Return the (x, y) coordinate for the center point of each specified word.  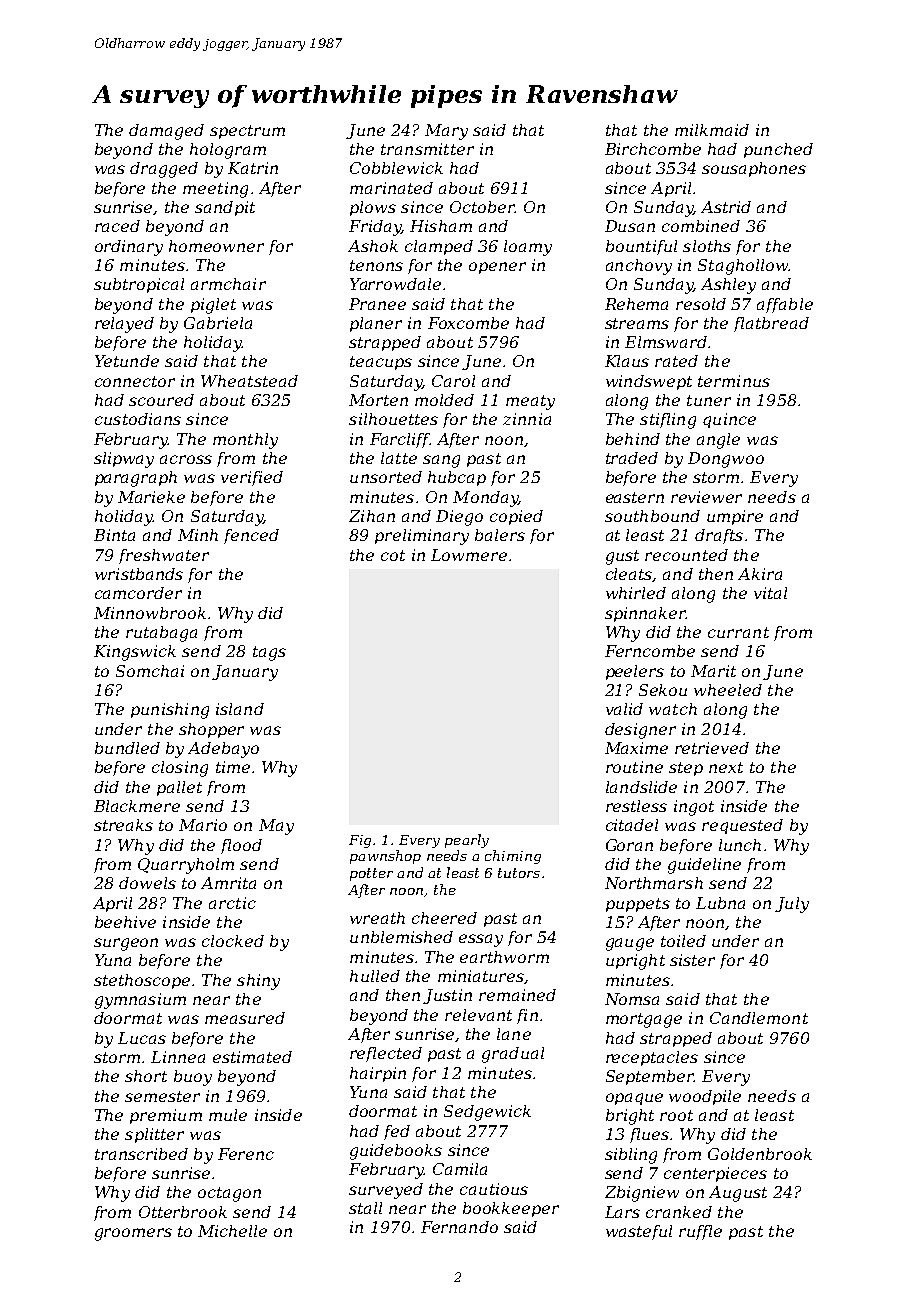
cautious (494, 1189)
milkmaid (712, 130)
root (676, 1115)
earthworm (504, 957)
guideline (704, 866)
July (792, 905)
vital (770, 593)
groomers (133, 1234)
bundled (127, 748)
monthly (245, 441)
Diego (459, 518)
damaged (166, 132)
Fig (360, 841)
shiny (258, 982)
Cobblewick (396, 168)
